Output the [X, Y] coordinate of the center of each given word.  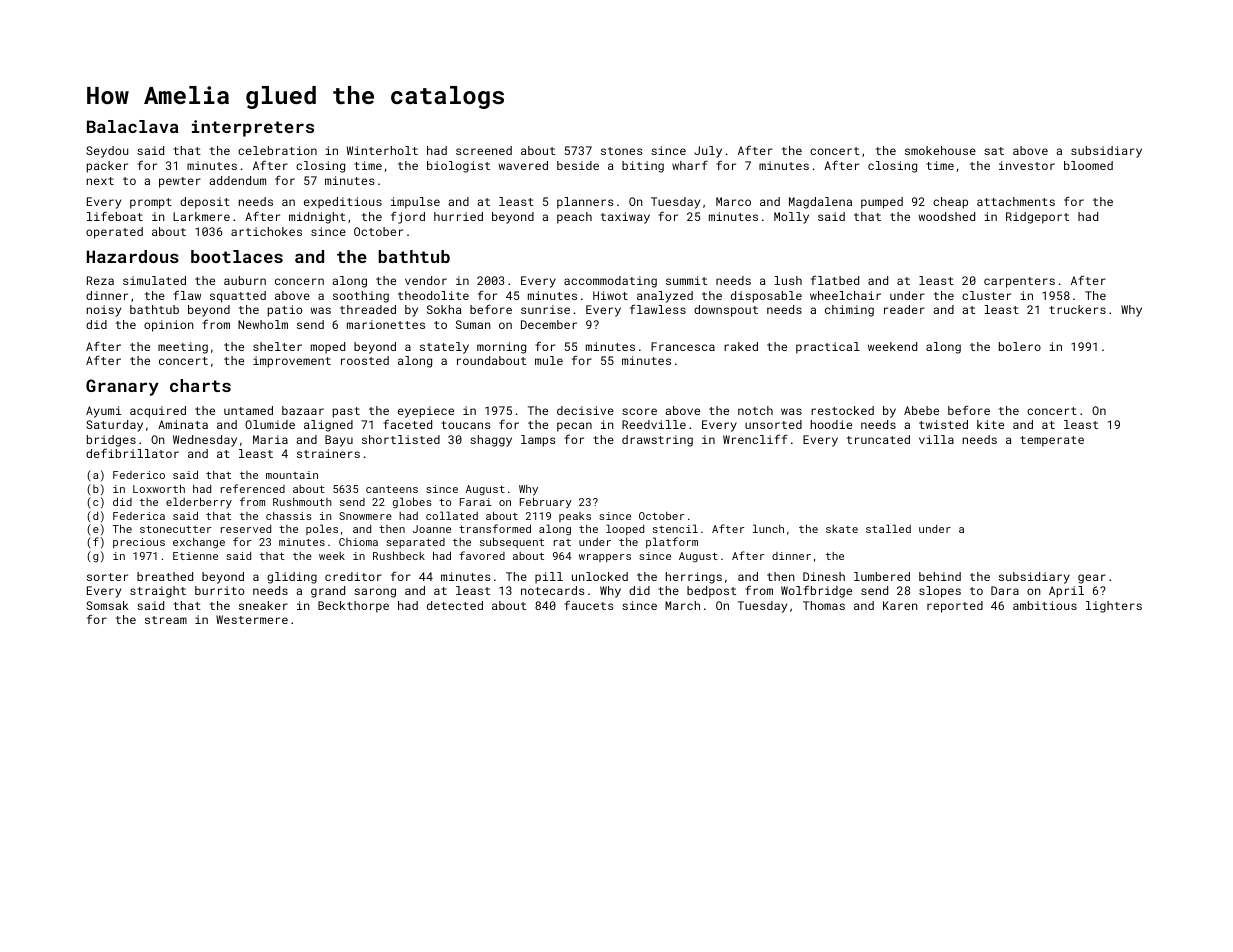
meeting [183, 348]
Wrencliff [755, 439]
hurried [458, 216]
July [708, 152]
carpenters [1019, 282]
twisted [943, 424]
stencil [675, 528]
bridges [111, 441]
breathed [165, 576]
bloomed [1088, 165]
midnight [317, 218]
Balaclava [132, 126]
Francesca [683, 346]
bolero [1020, 346]
